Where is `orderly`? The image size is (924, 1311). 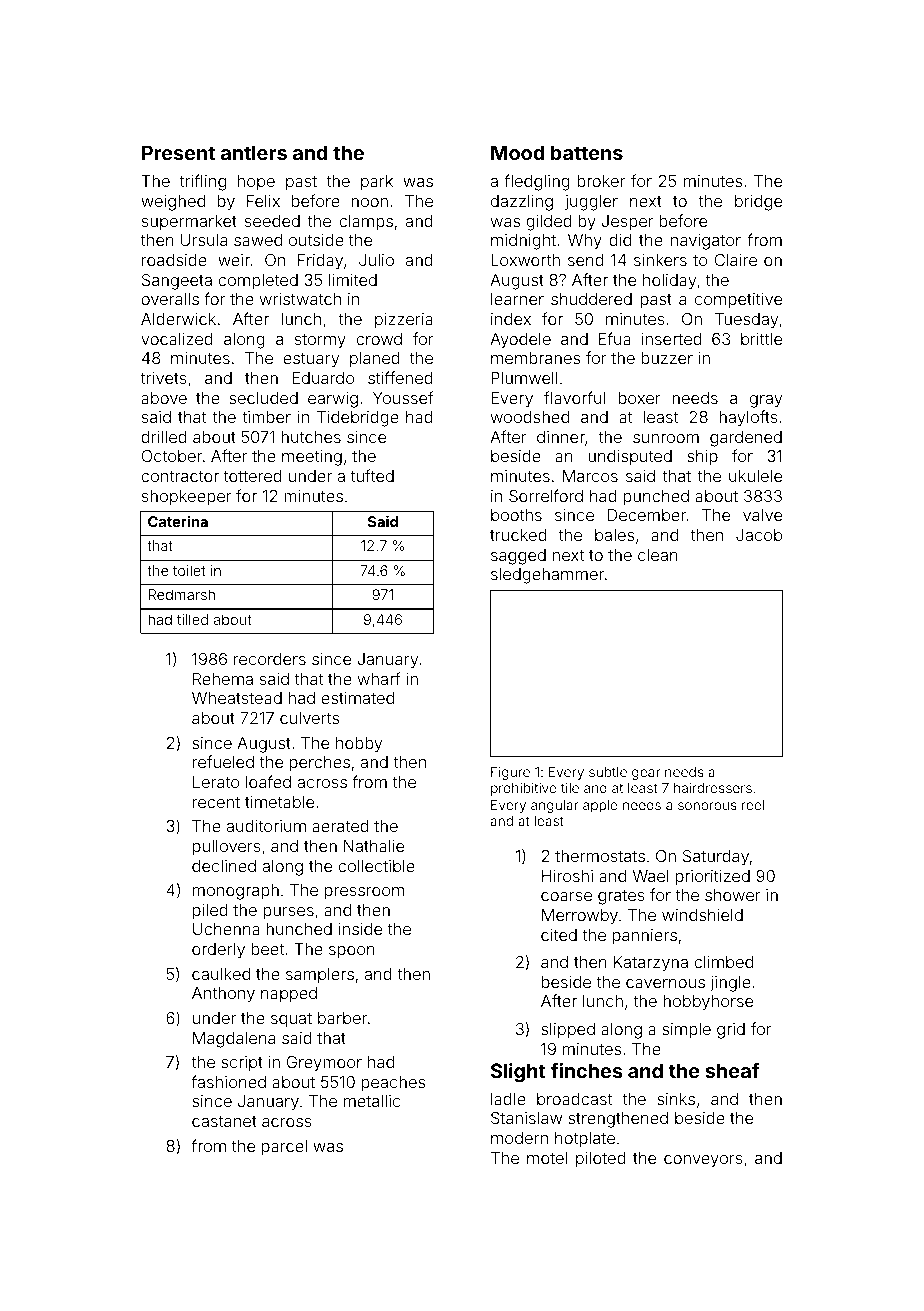
orderly is located at coordinates (218, 951).
